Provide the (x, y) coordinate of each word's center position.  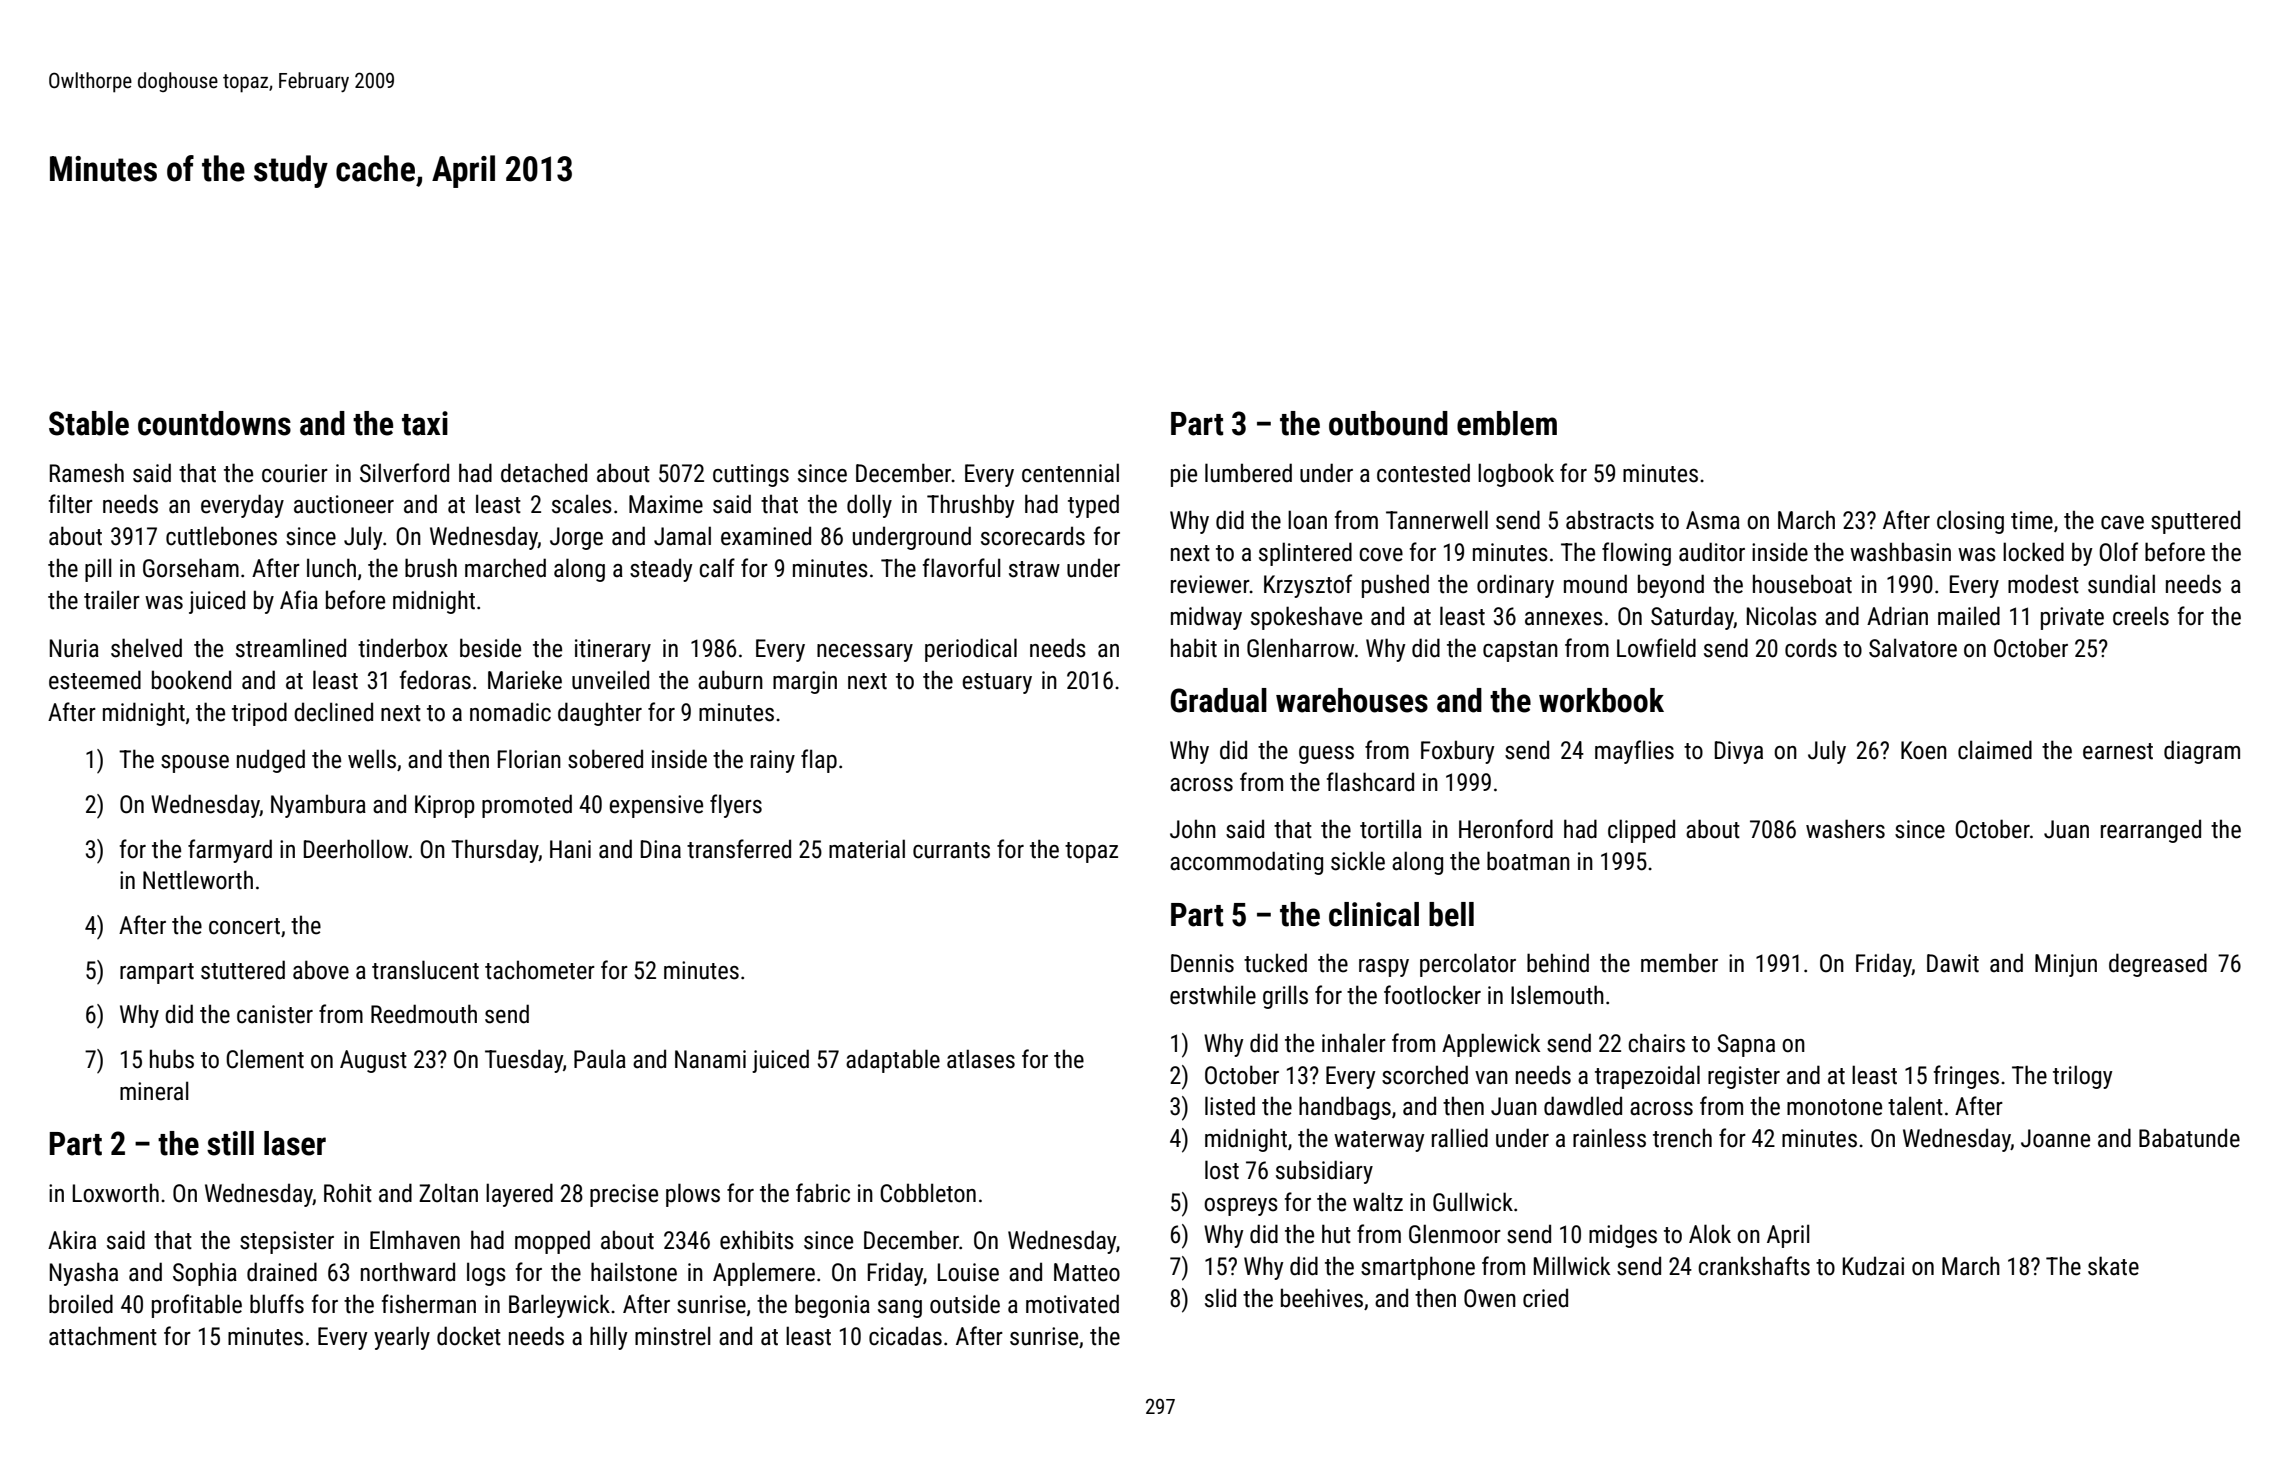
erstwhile (1213, 995)
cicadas (905, 1336)
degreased (2158, 965)
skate (2113, 1266)
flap (819, 761)
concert (244, 926)
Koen (1924, 750)
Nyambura (318, 806)
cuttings (751, 475)
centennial (1070, 473)
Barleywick (559, 1306)
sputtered (2195, 522)
